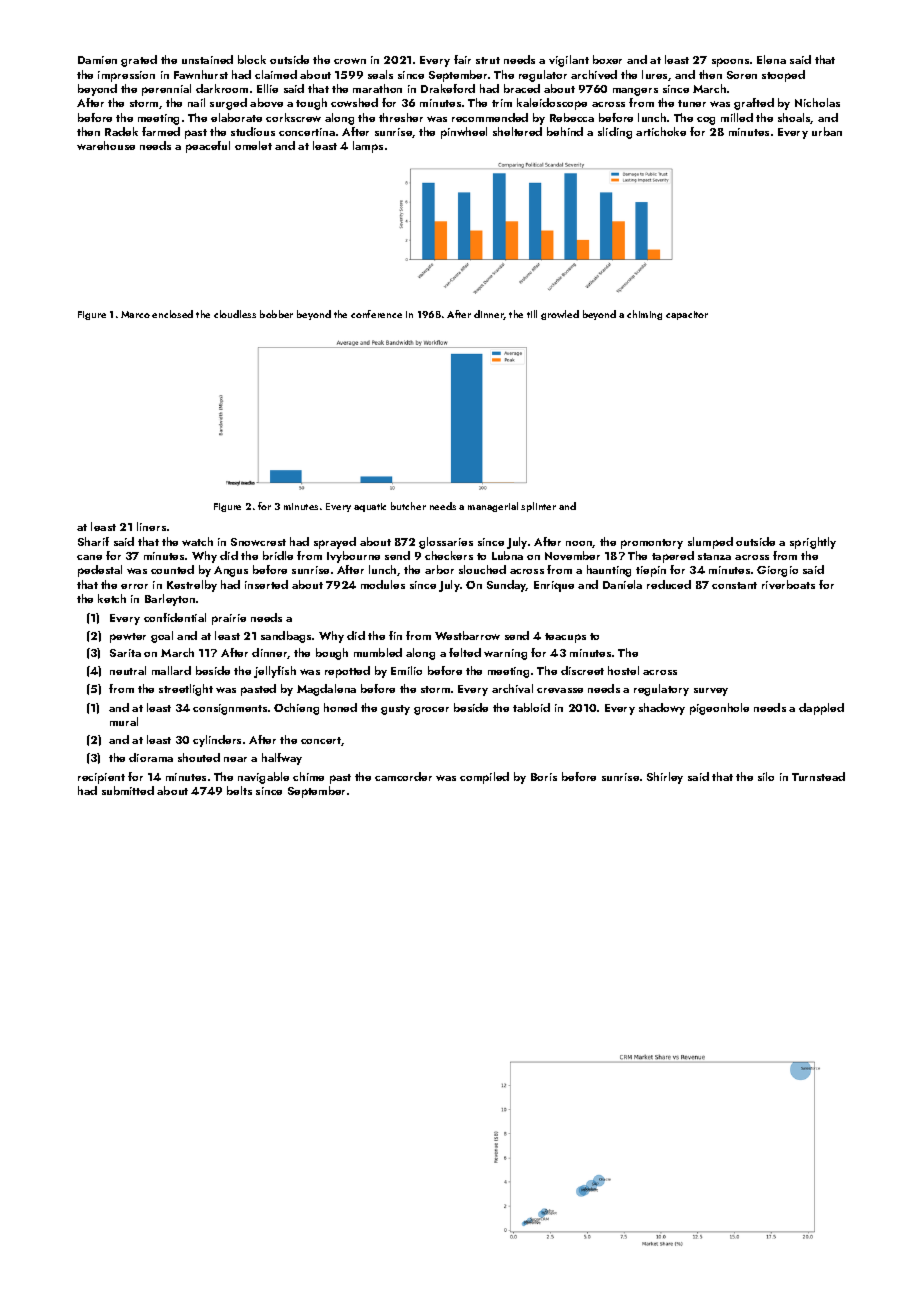 The height and width of the screenshot is (1308, 924). I want to click on till, so click(532, 314).
